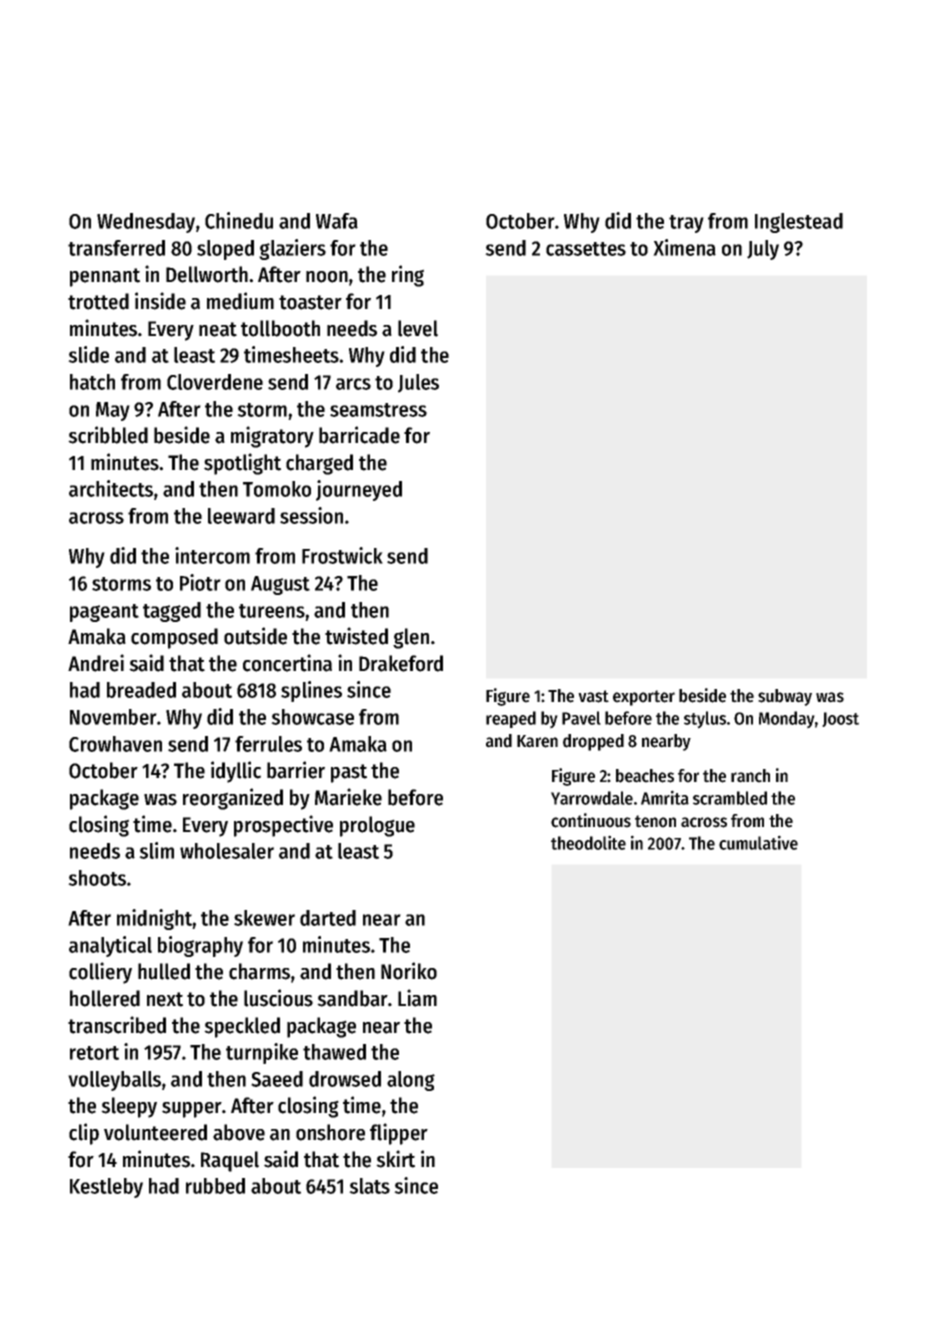 This image has height=1327, width=936. I want to click on November, so click(113, 717).
